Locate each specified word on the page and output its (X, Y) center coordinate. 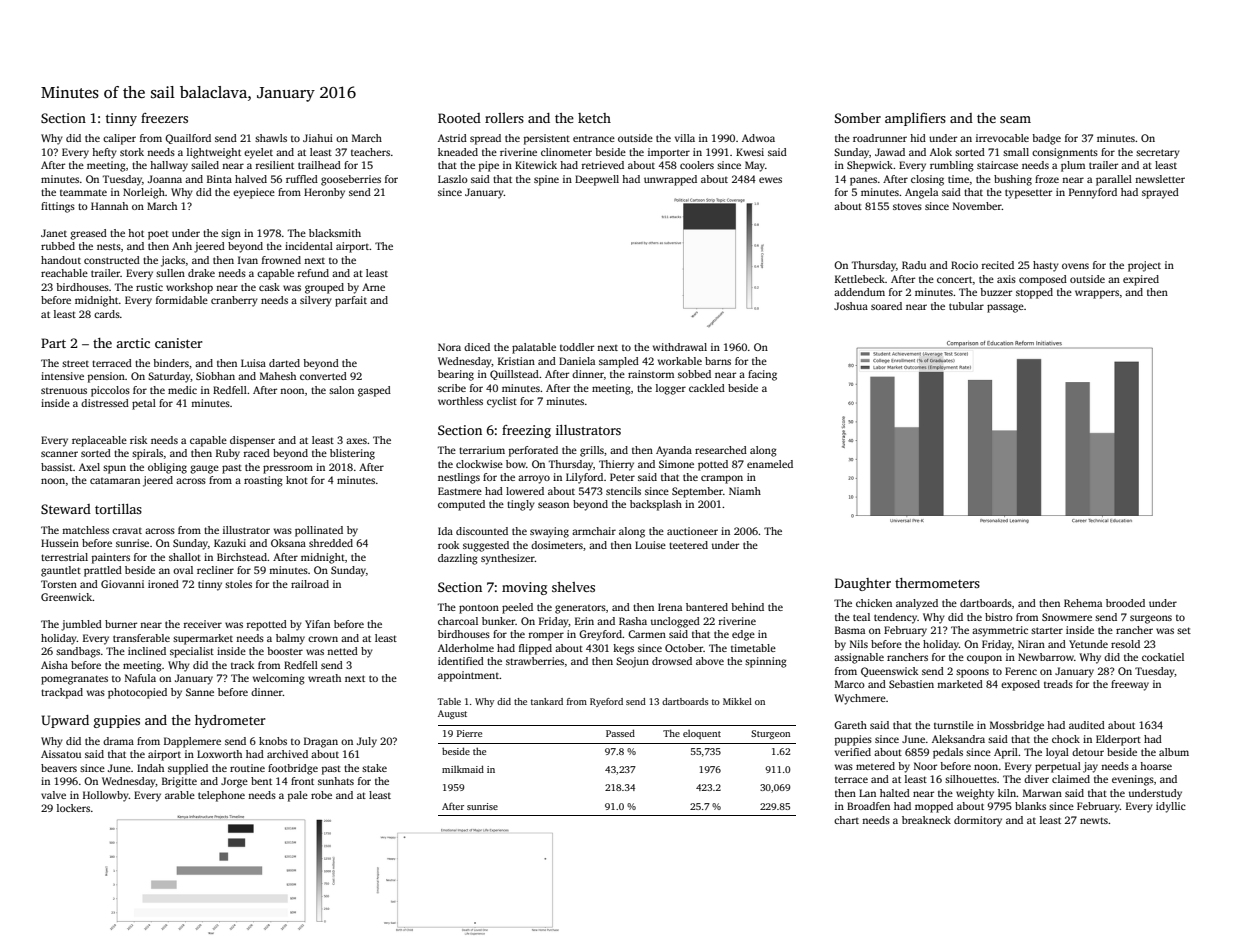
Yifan (317, 624)
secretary (1158, 154)
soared (886, 306)
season (553, 505)
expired (1141, 280)
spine (546, 180)
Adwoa (758, 138)
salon (341, 390)
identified (461, 661)
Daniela (577, 361)
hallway (169, 166)
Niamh (745, 491)
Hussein (60, 543)
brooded (1125, 603)
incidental (309, 246)
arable (180, 795)
